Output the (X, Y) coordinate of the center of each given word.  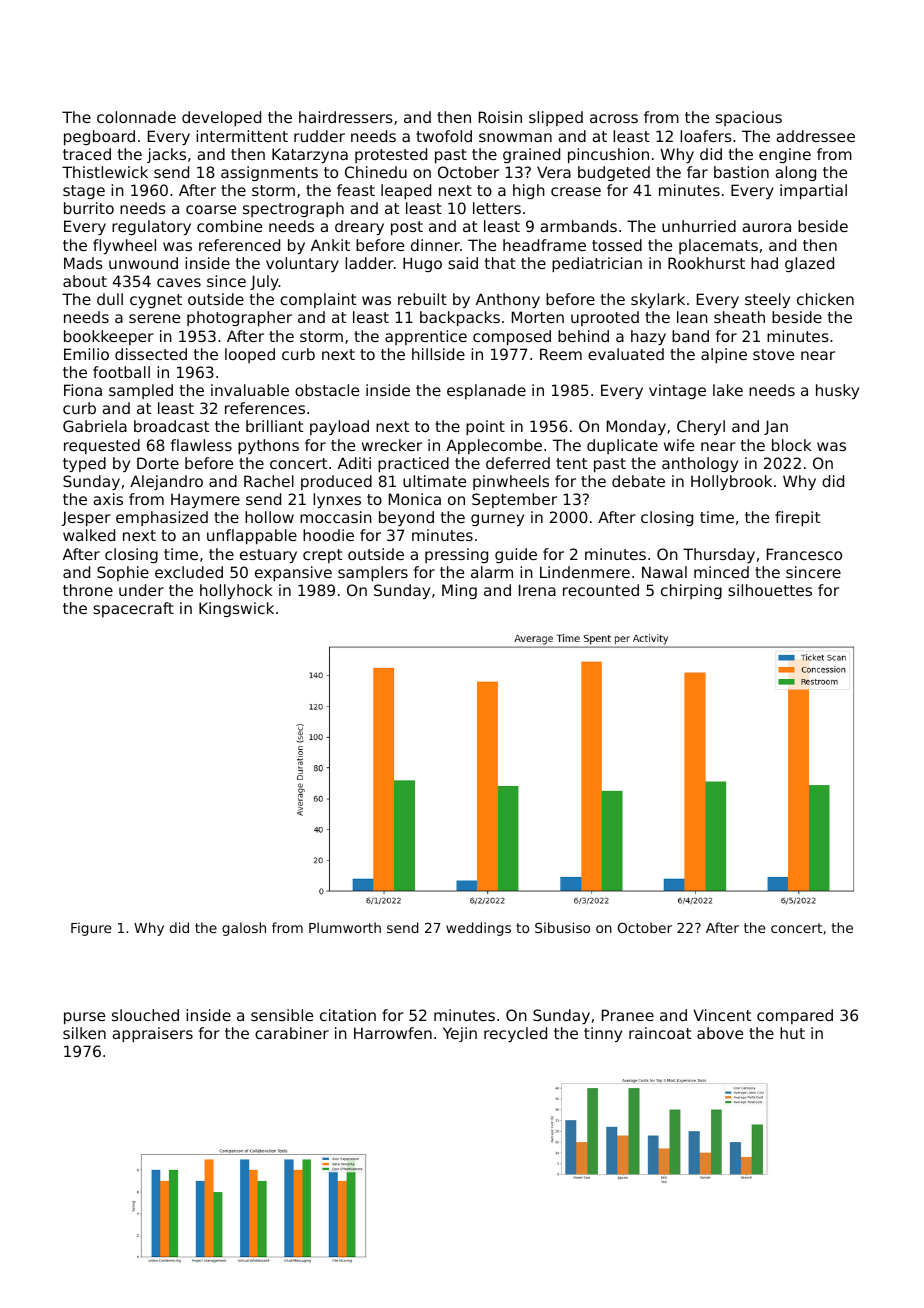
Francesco (804, 554)
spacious (749, 118)
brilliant (274, 426)
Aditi (354, 463)
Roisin (500, 117)
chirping (691, 591)
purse (84, 1018)
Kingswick (236, 609)
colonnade (136, 117)
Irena (537, 590)
